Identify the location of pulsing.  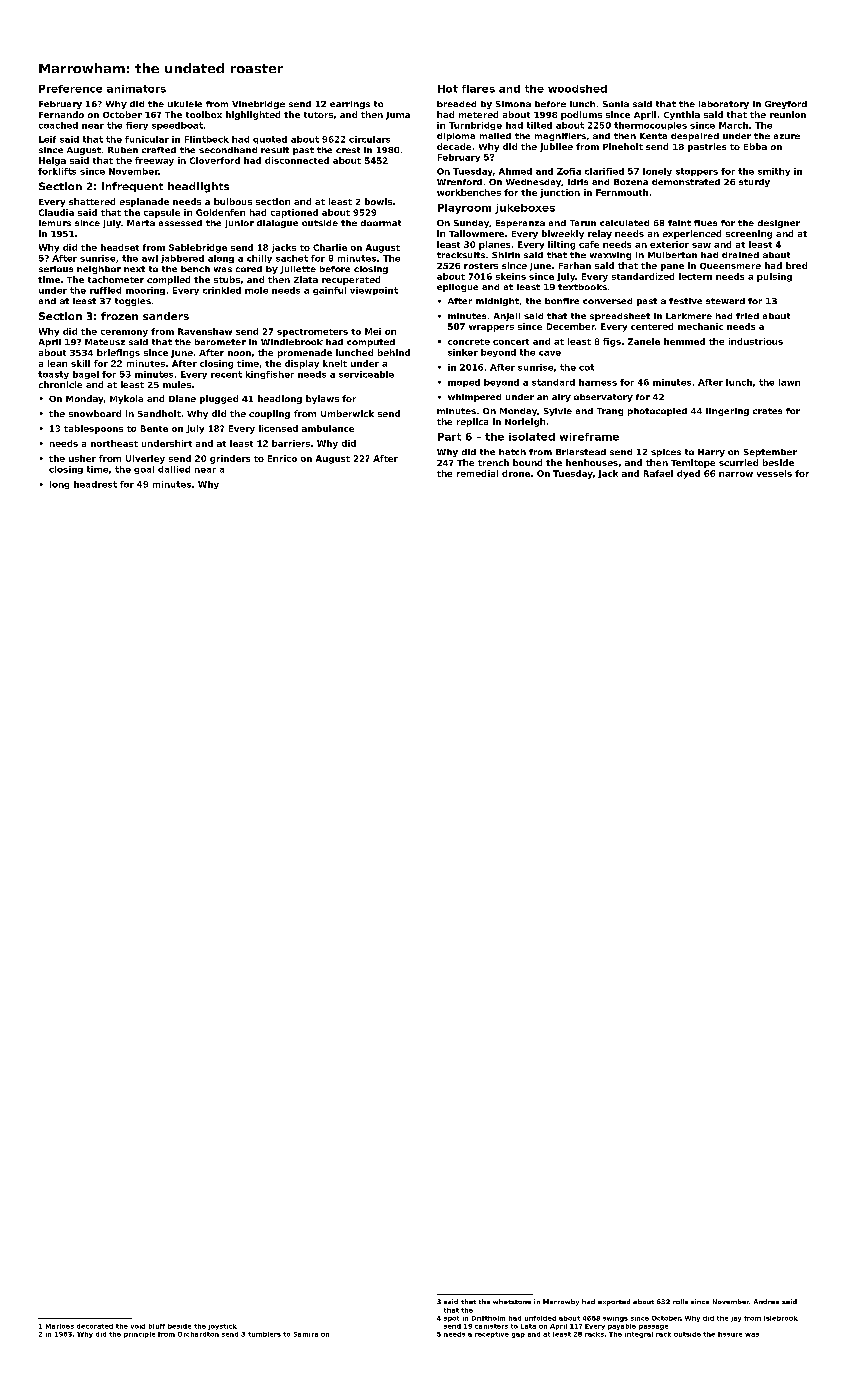
(774, 277).
